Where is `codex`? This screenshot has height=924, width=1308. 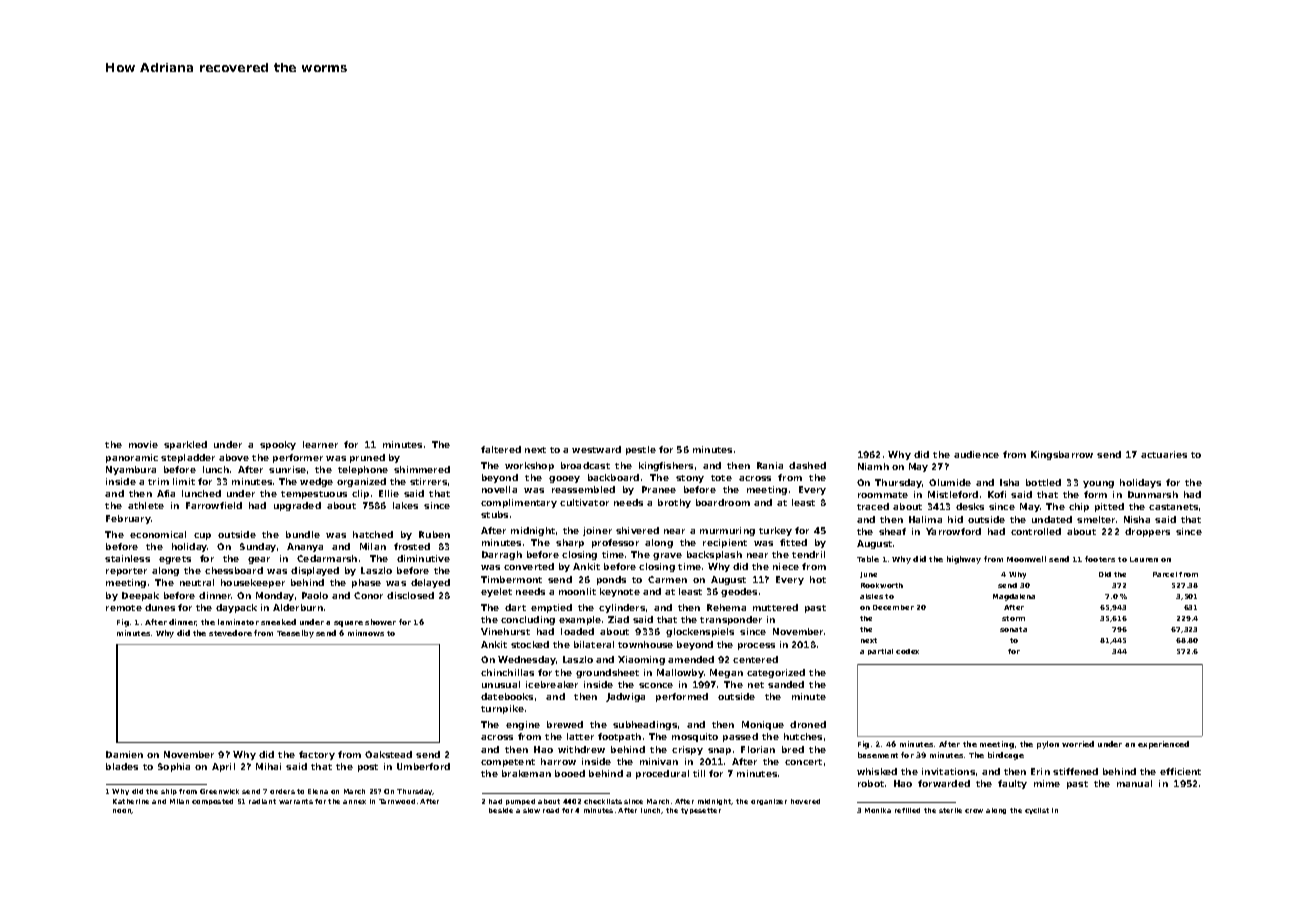
codex is located at coordinates (907, 651).
